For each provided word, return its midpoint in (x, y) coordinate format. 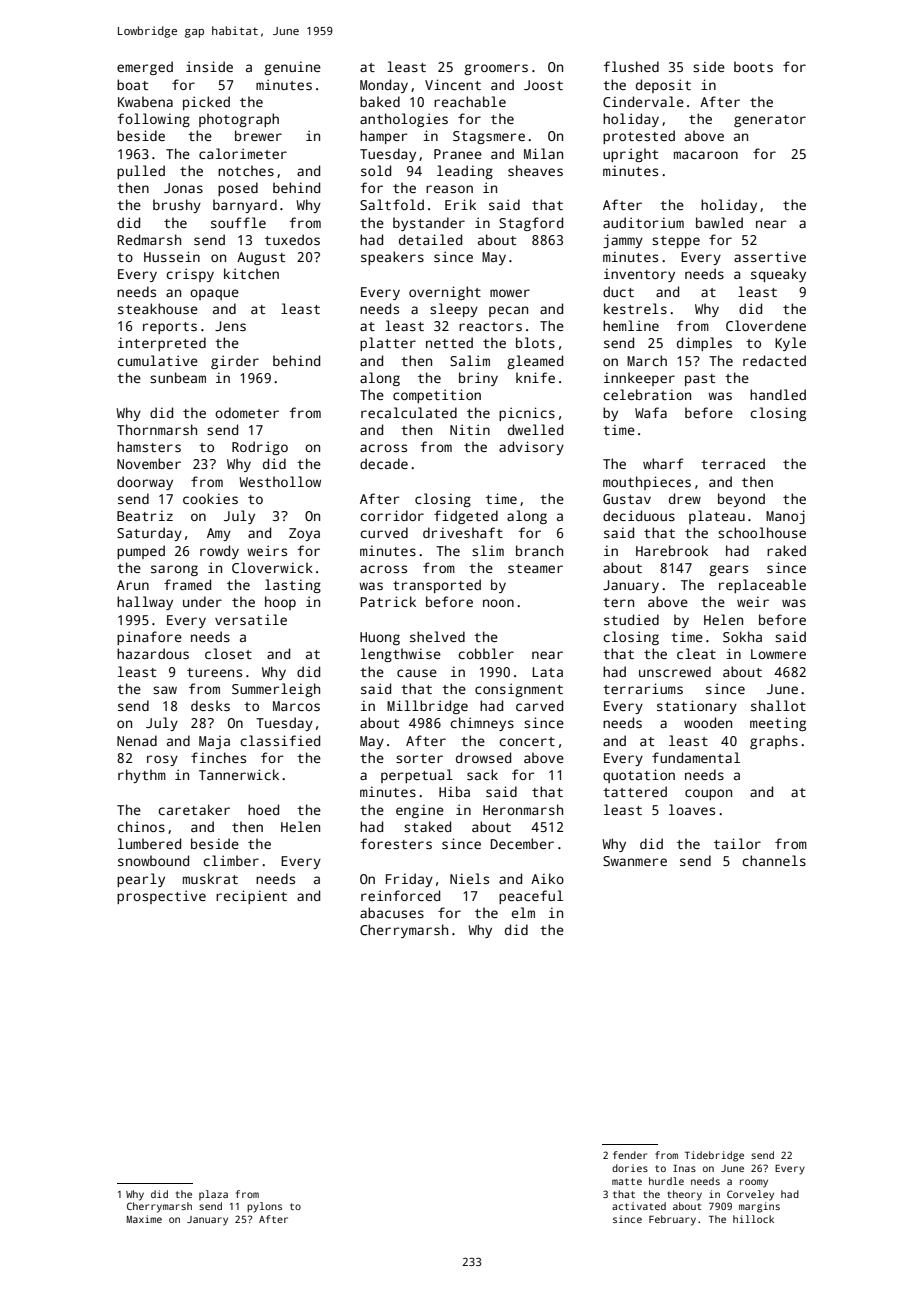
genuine (292, 68)
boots (753, 66)
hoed (263, 809)
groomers (496, 69)
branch (539, 550)
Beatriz (145, 515)
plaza (213, 1195)
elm (523, 912)
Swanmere (635, 861)
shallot (778, 705)
